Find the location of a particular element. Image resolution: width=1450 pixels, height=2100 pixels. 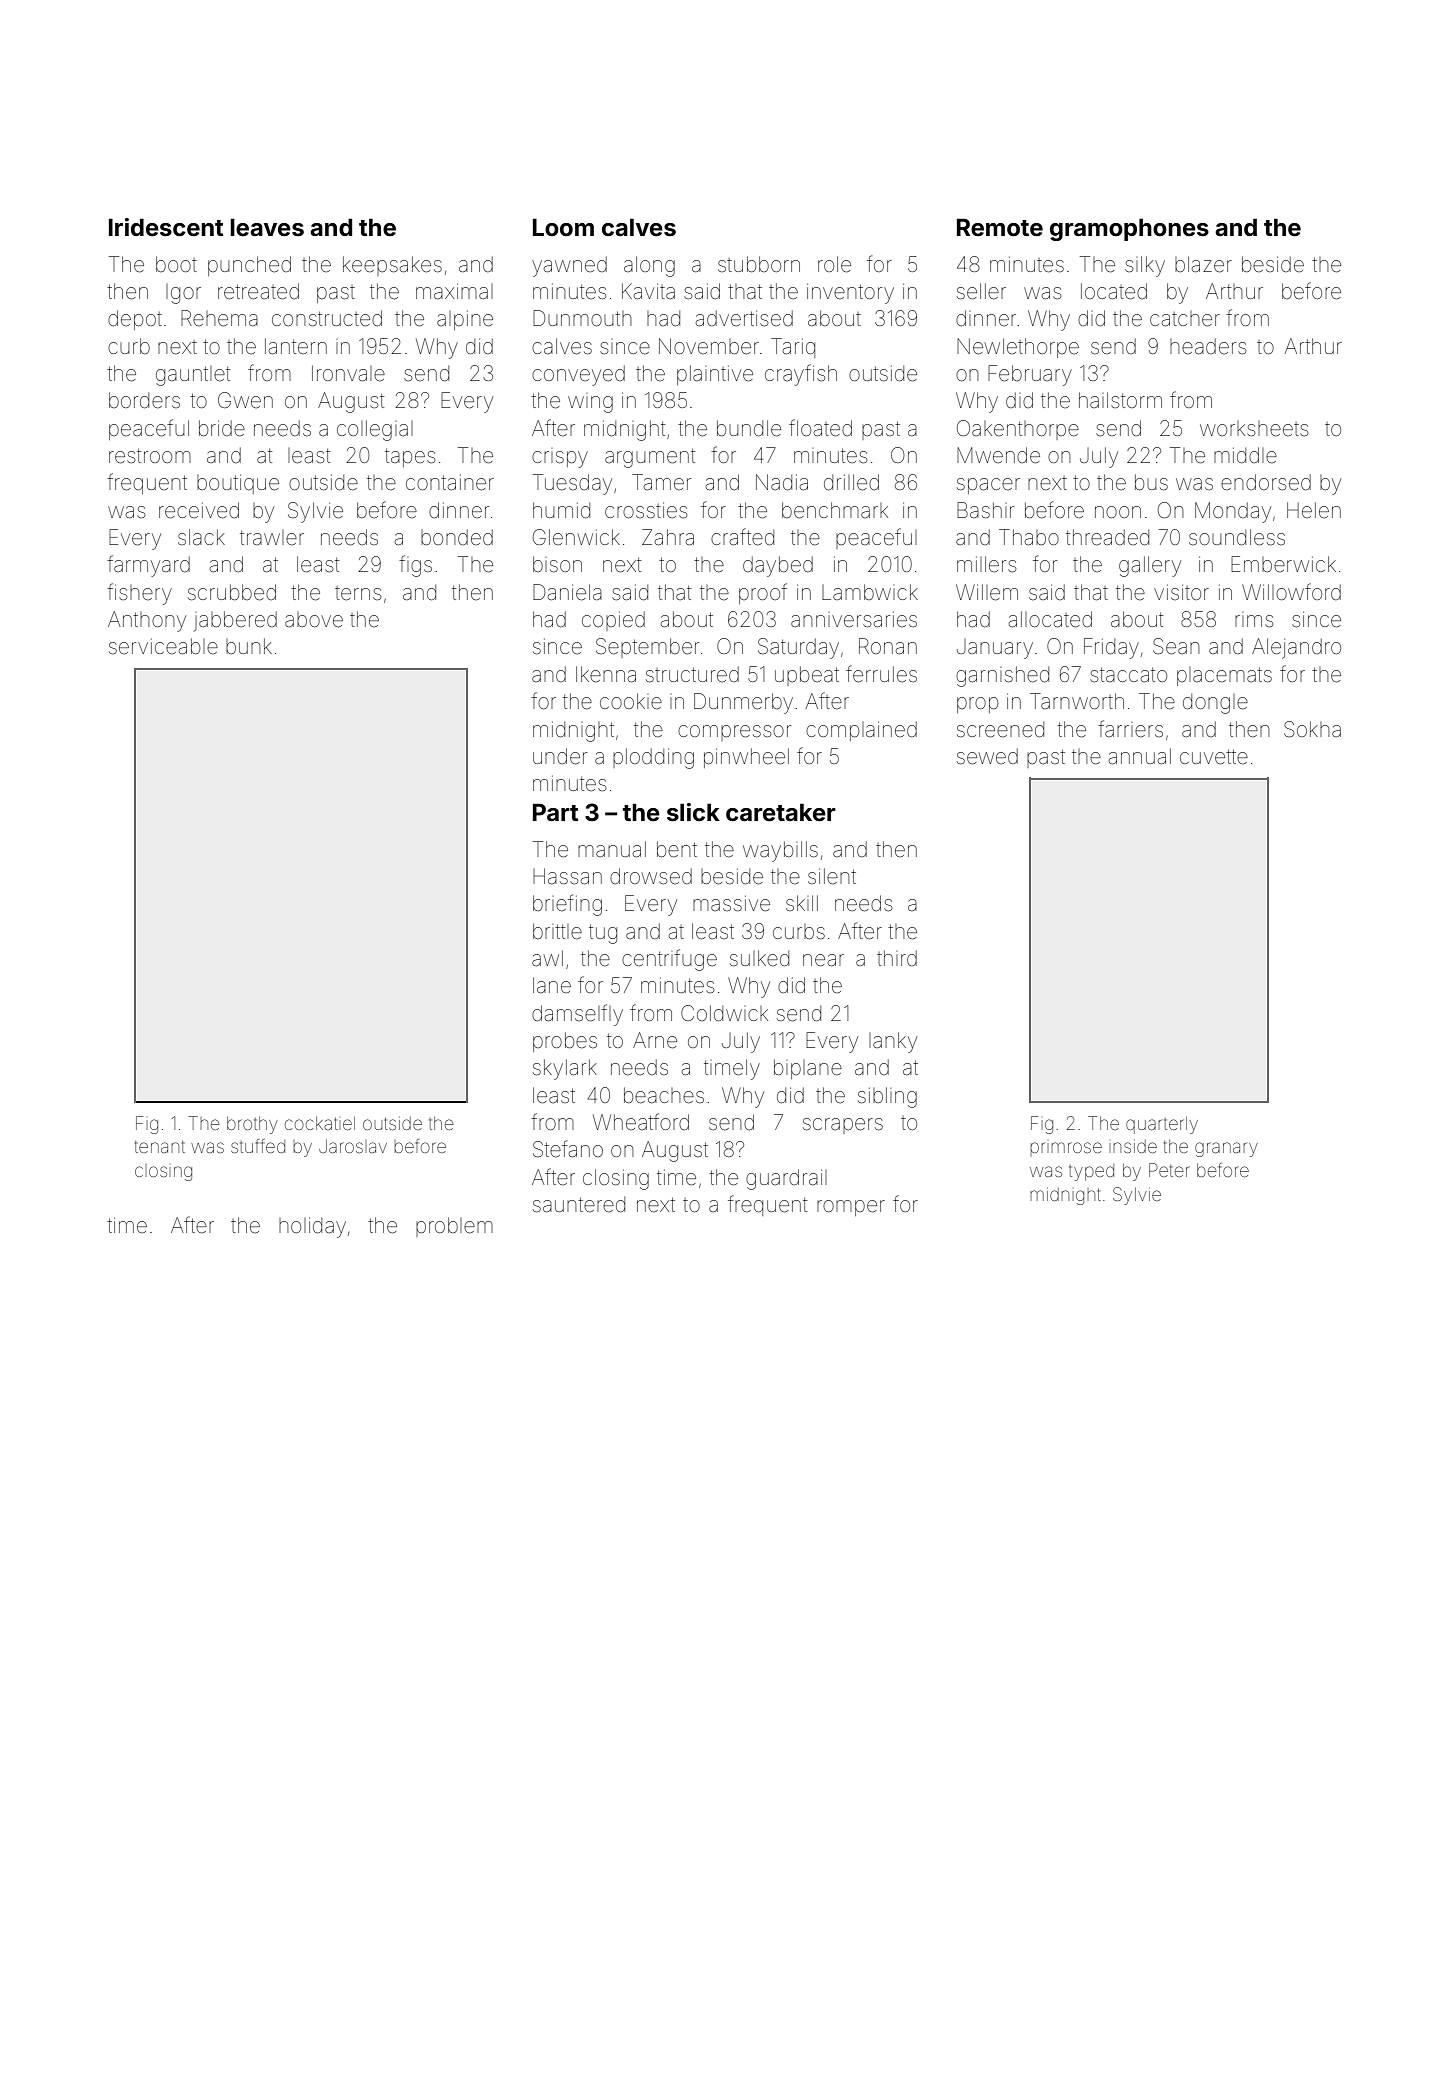

tug is located at coordinates (603, 934).
